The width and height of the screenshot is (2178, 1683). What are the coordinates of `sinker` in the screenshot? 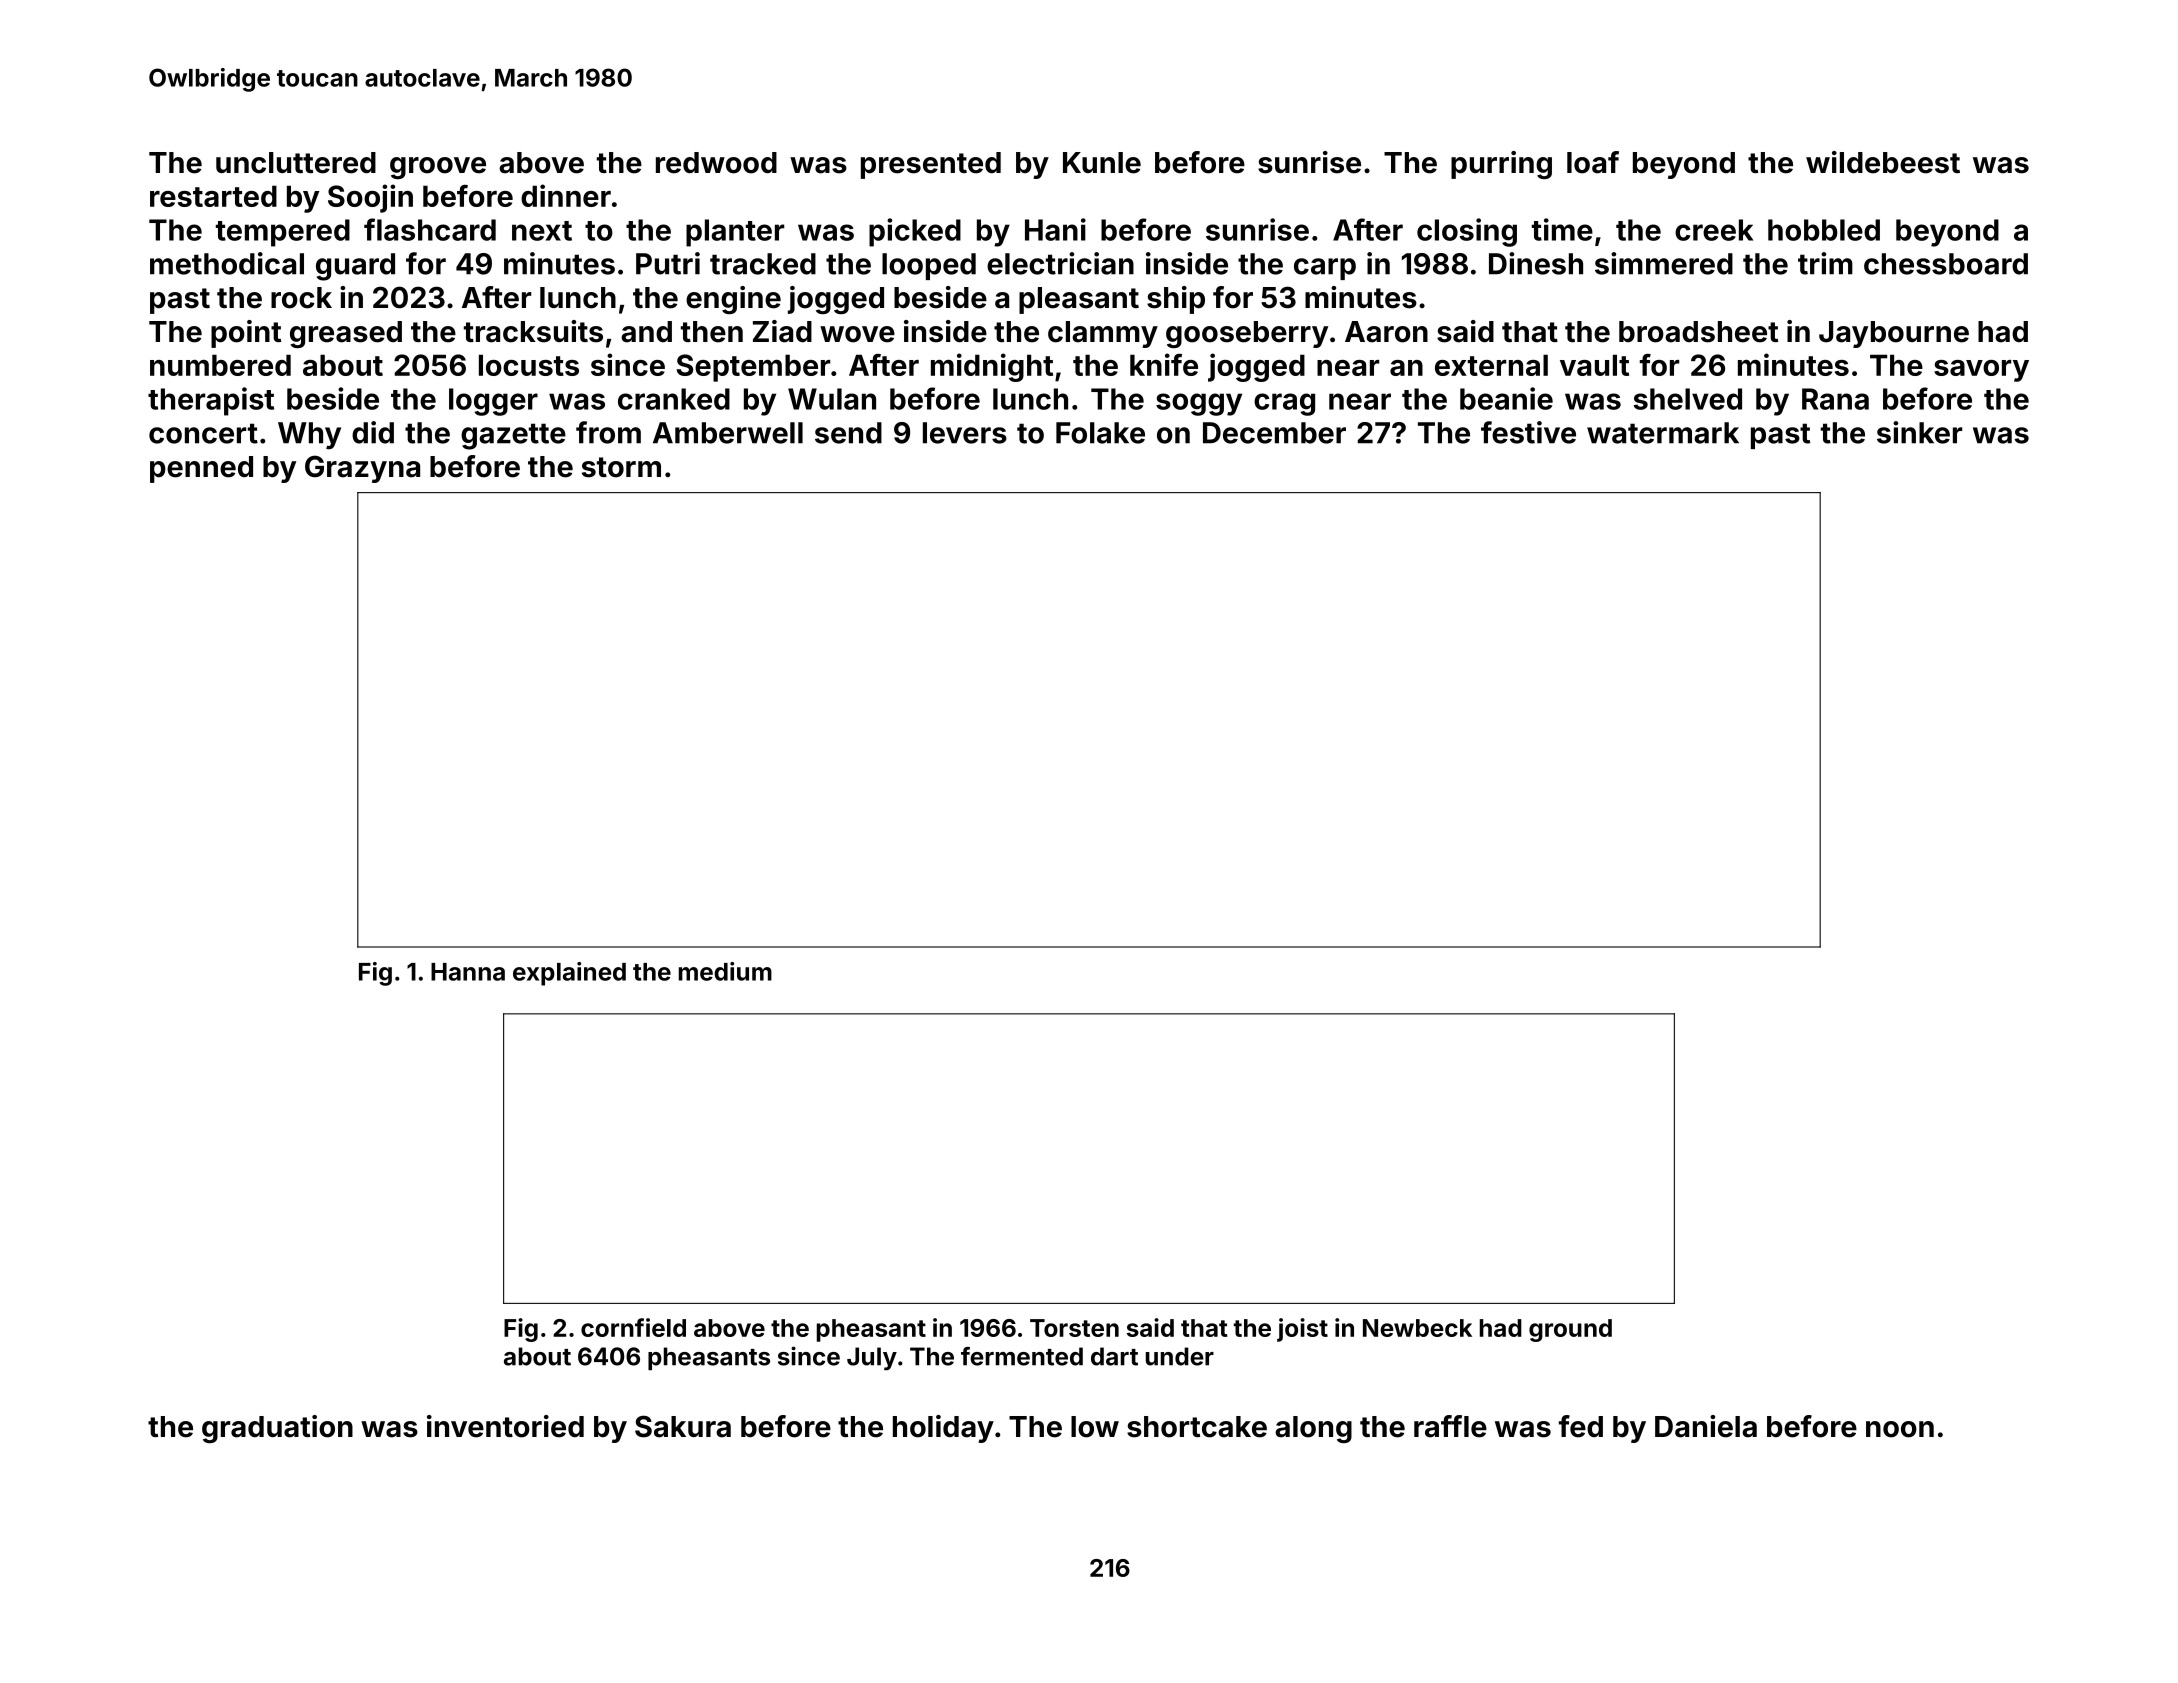 It's located at (1919, 432).
